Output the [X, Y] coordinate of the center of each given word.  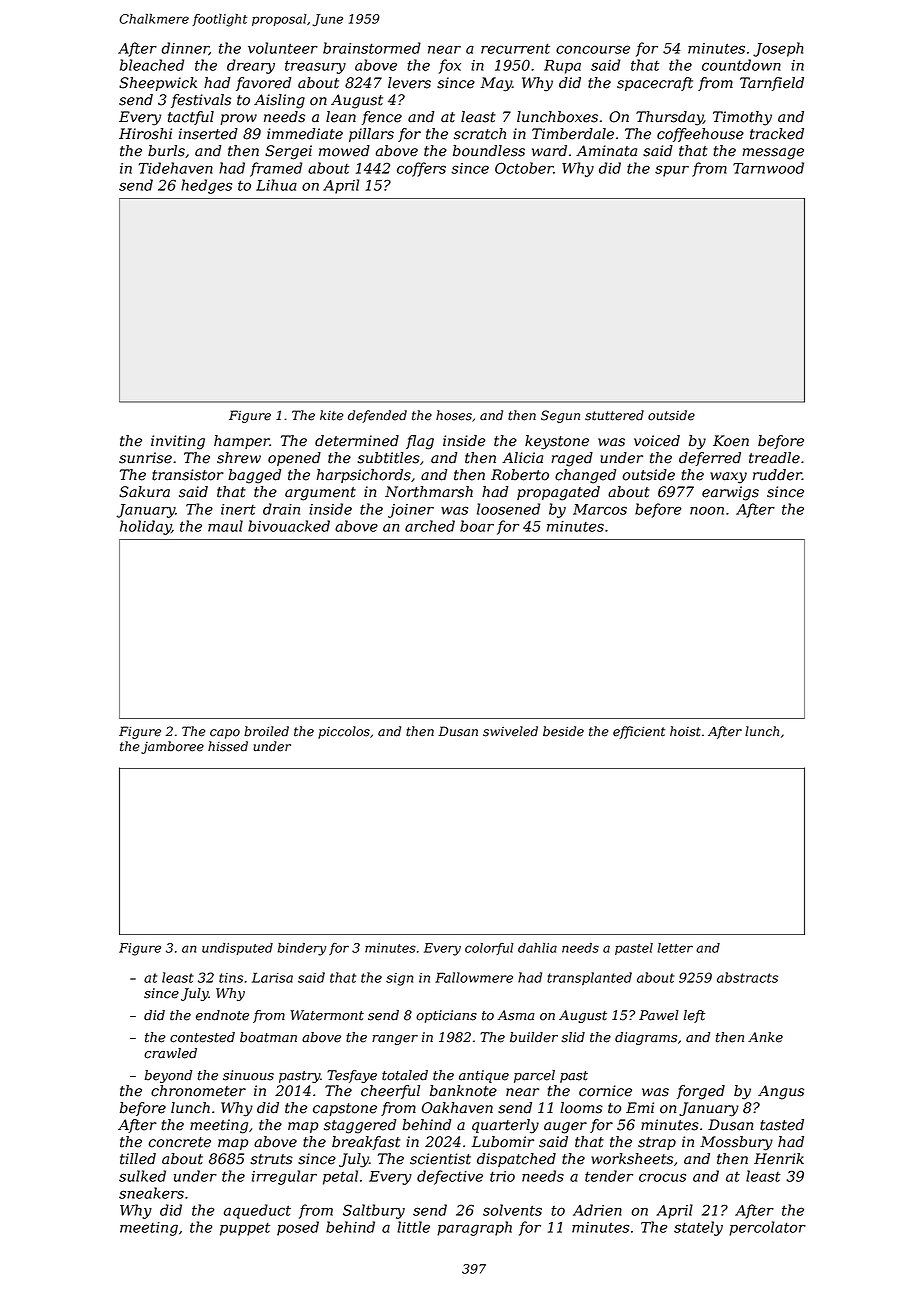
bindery [302, 949]
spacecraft [655, 84]
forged [701, 1092]
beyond [168, 1076]
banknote [463, 1091]
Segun [560, 416]
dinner [185, 49]
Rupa [562, 67]
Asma [516, 1015]
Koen [731, 441]
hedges [206, 186]
